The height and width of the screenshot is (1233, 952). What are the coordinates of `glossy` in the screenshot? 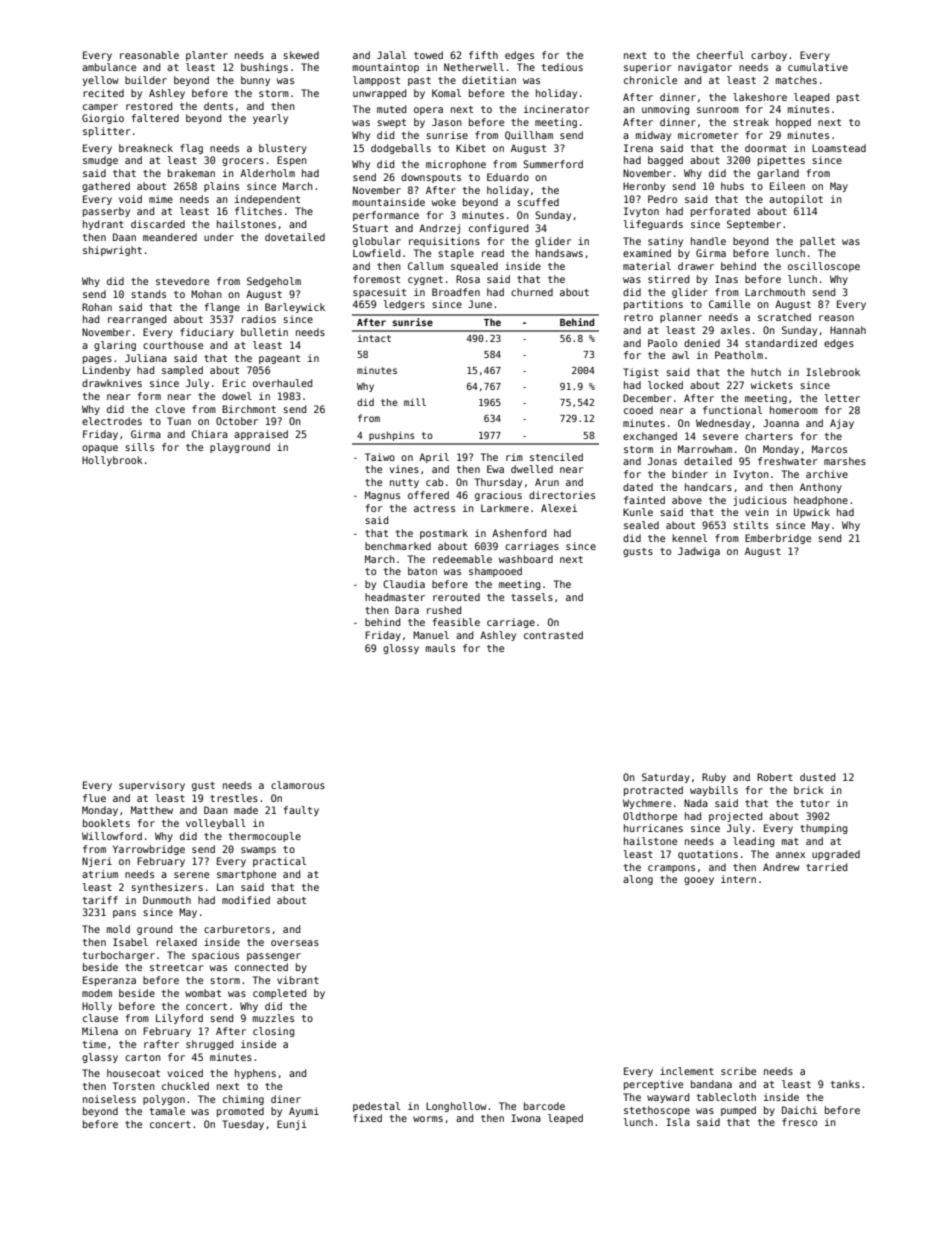 It's located at (401, 649).
